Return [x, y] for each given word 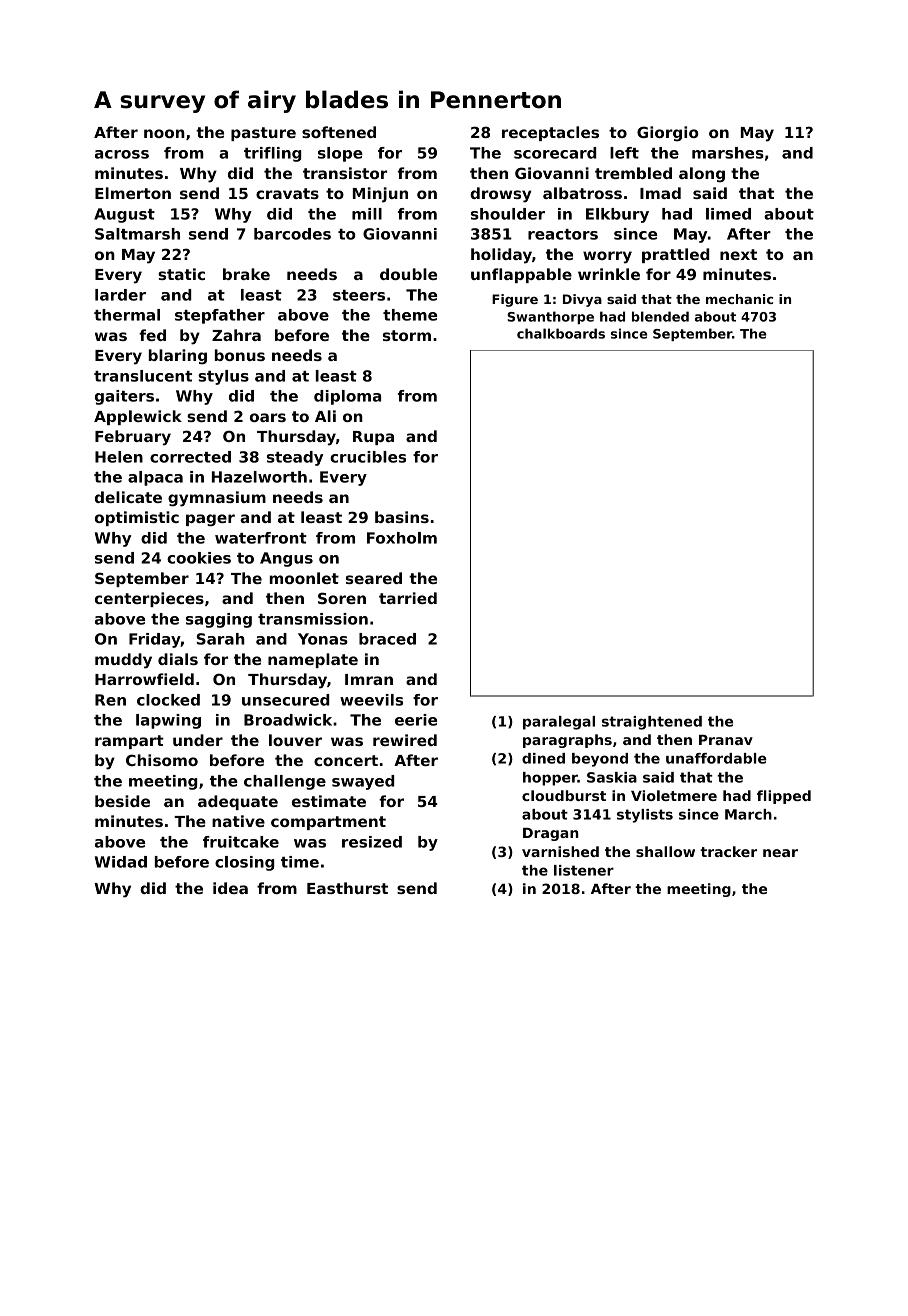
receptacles [550, 133]
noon [164, 133]
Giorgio [668, 134]
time [300, 862]
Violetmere [674, 795]
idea [230, 888]
